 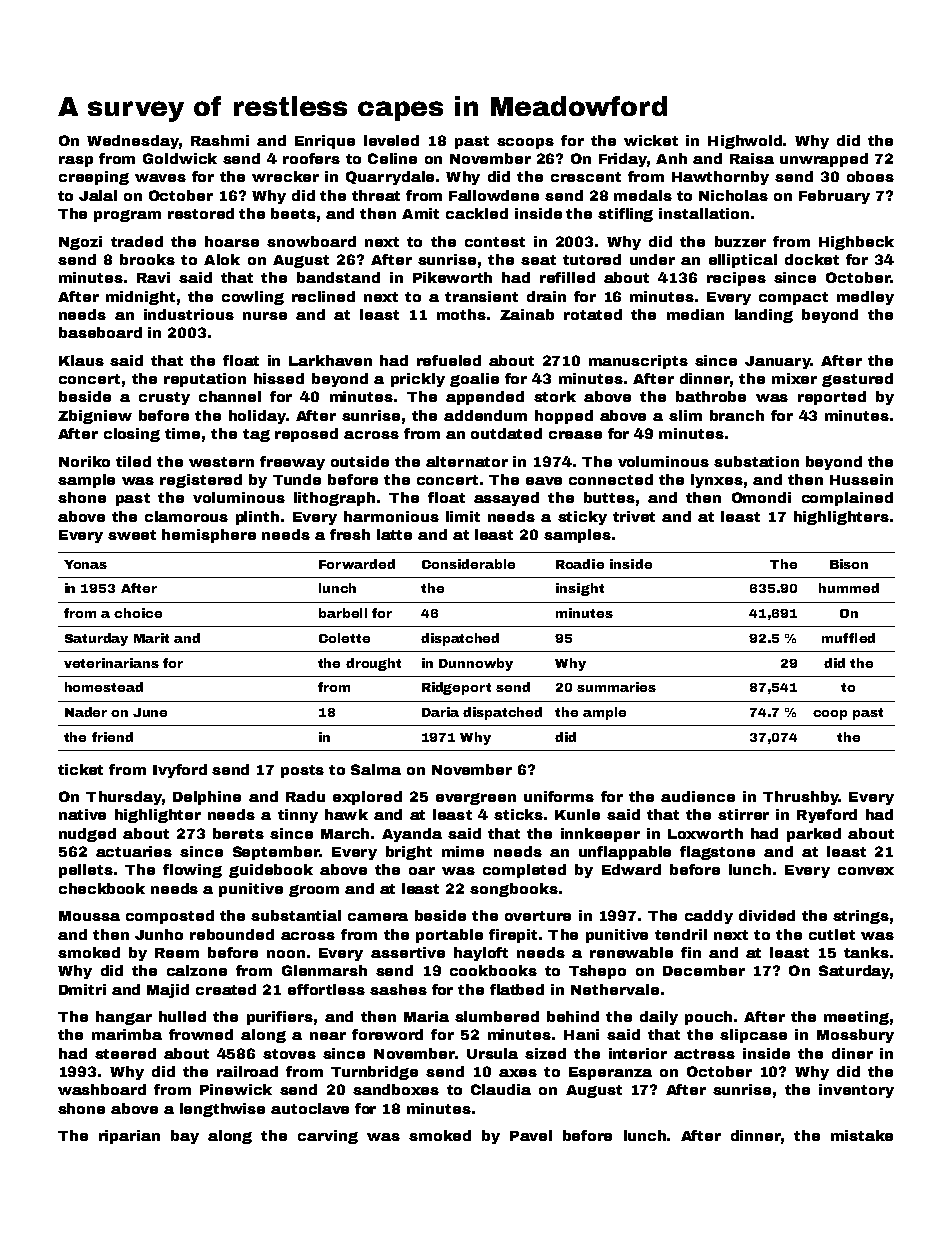 I want to click on recipes, so click(x=736, y=279).
